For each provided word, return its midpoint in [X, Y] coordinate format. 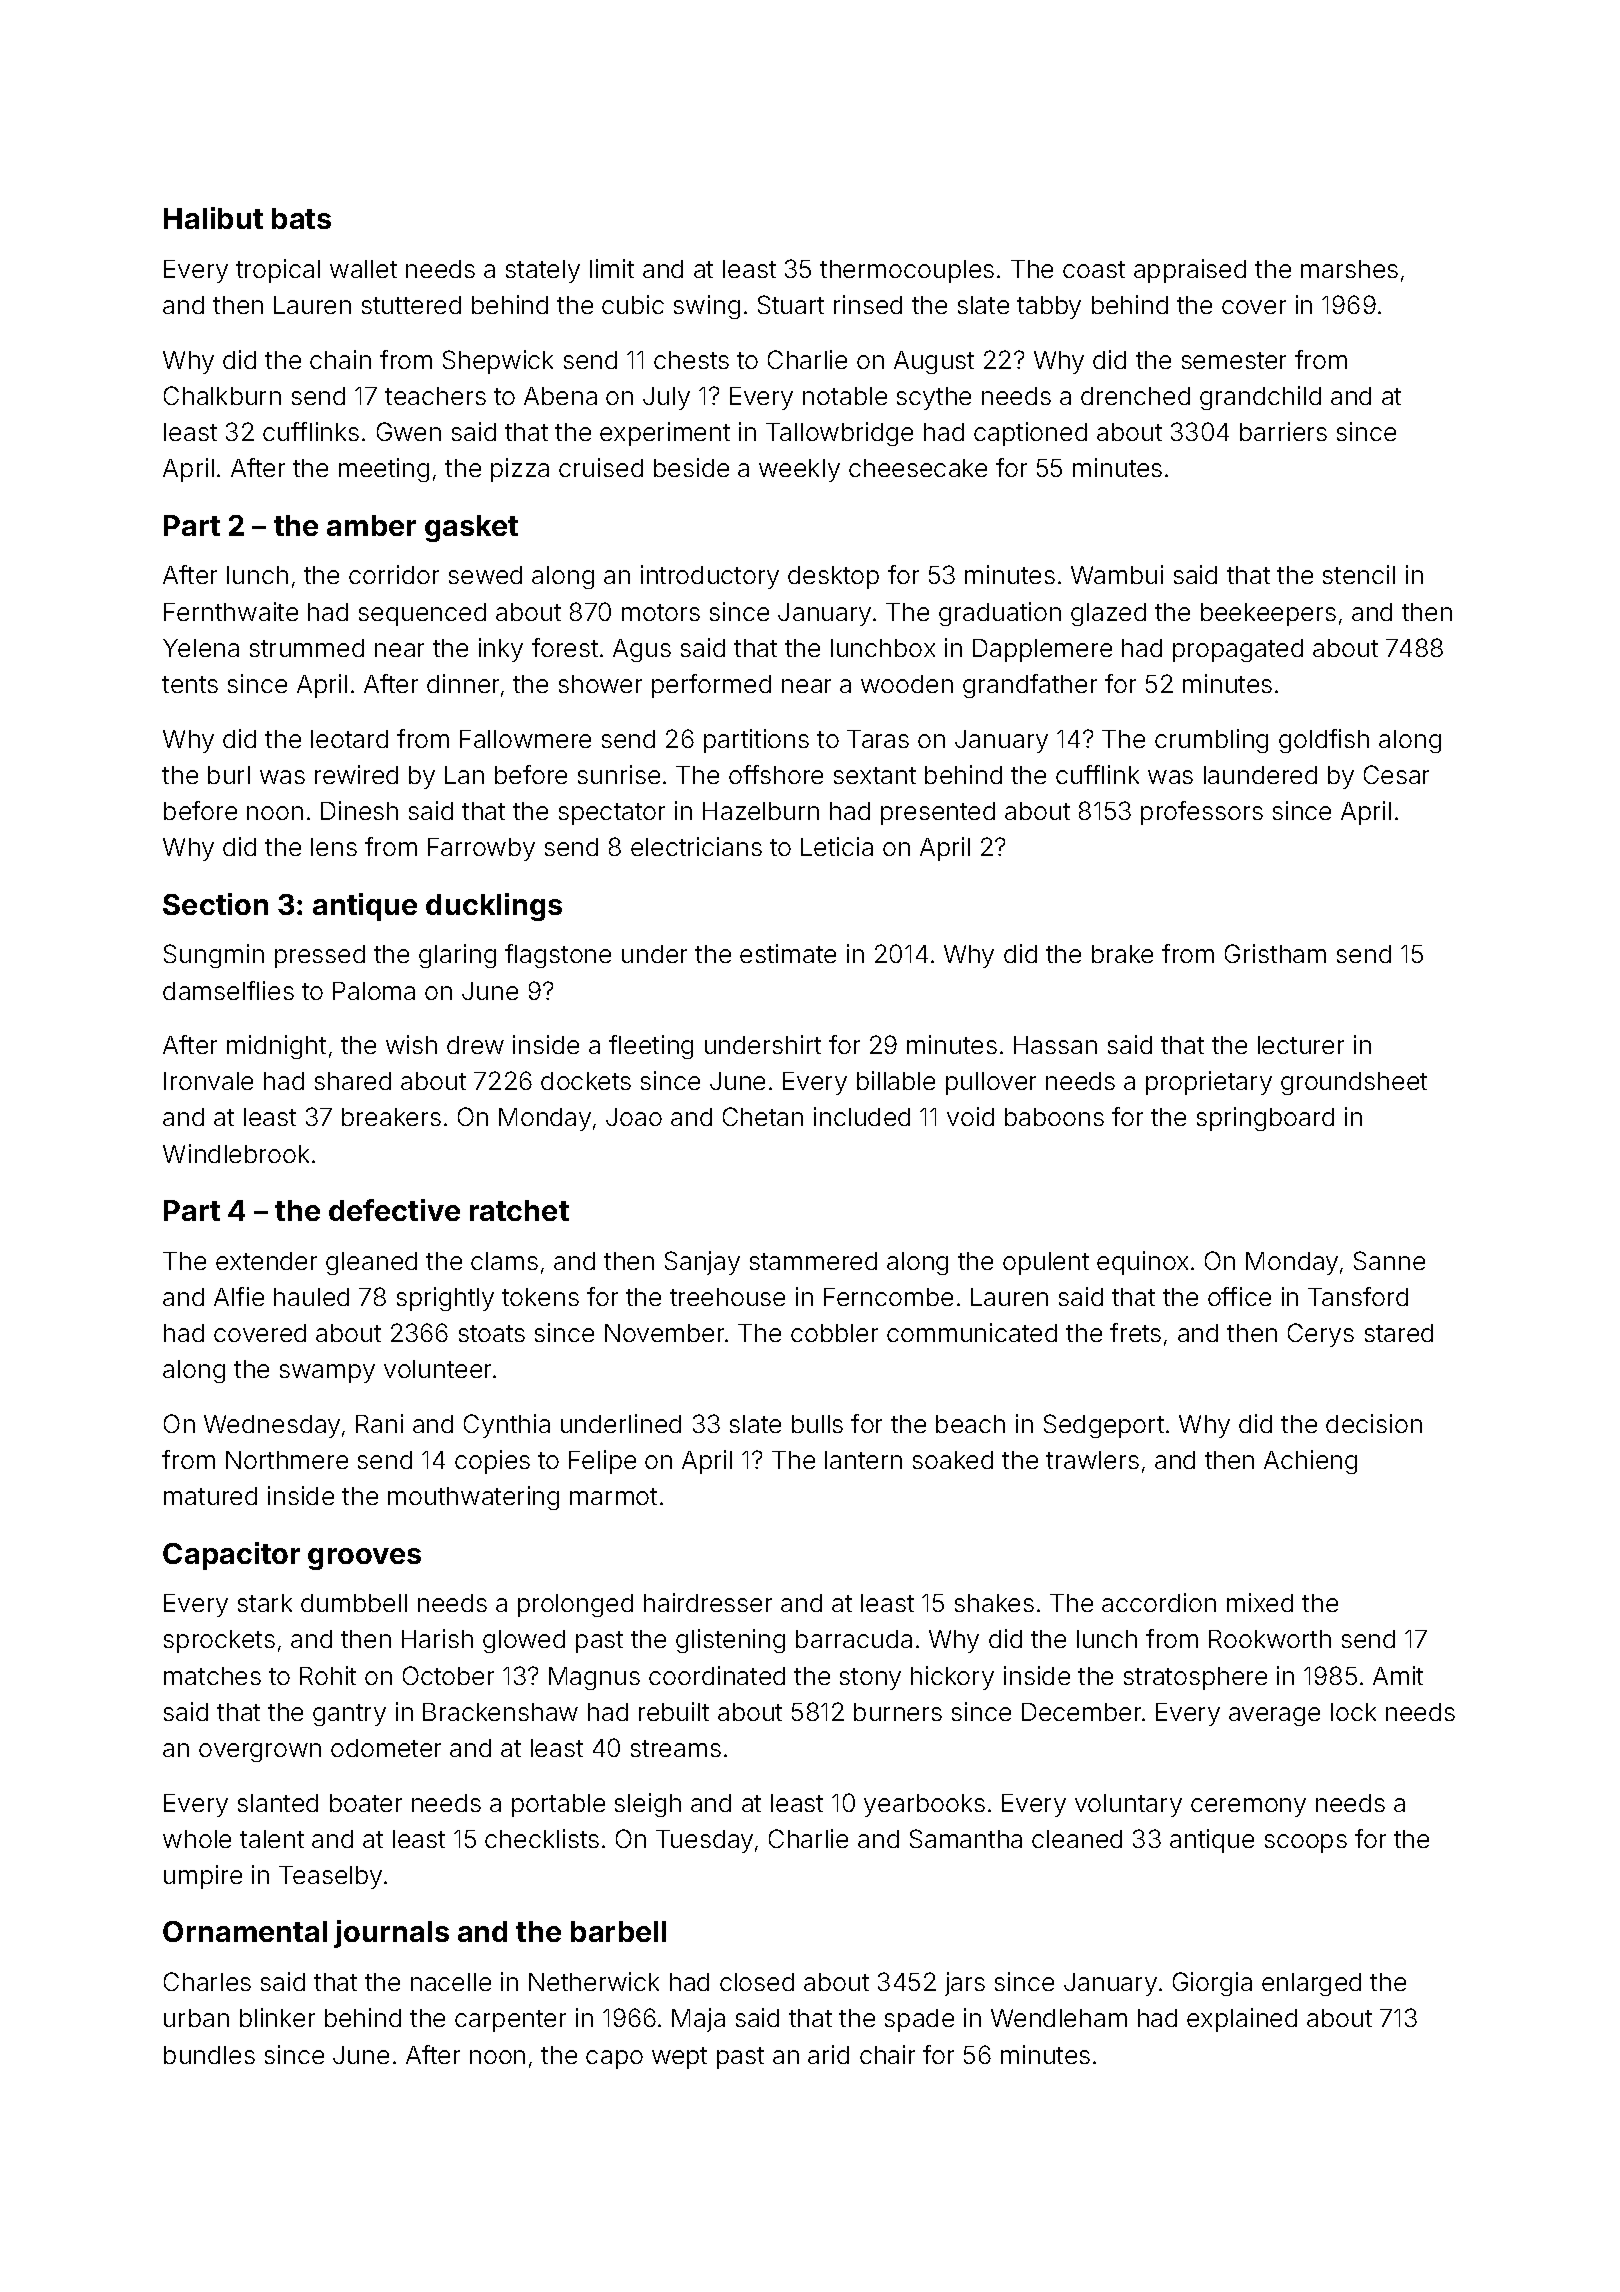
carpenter [510, 2021]
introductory [710, 577]
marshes [1349, 269]
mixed [1260, 1602]
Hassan [1055, 1045]
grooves [364, 1559]
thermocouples [907, 271]
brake [1122, 954]
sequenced [422, 614]
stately [543, 271]
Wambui [1117, 574]
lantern [863, 1460]
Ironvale [208, 1081]
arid [828, 2054]
